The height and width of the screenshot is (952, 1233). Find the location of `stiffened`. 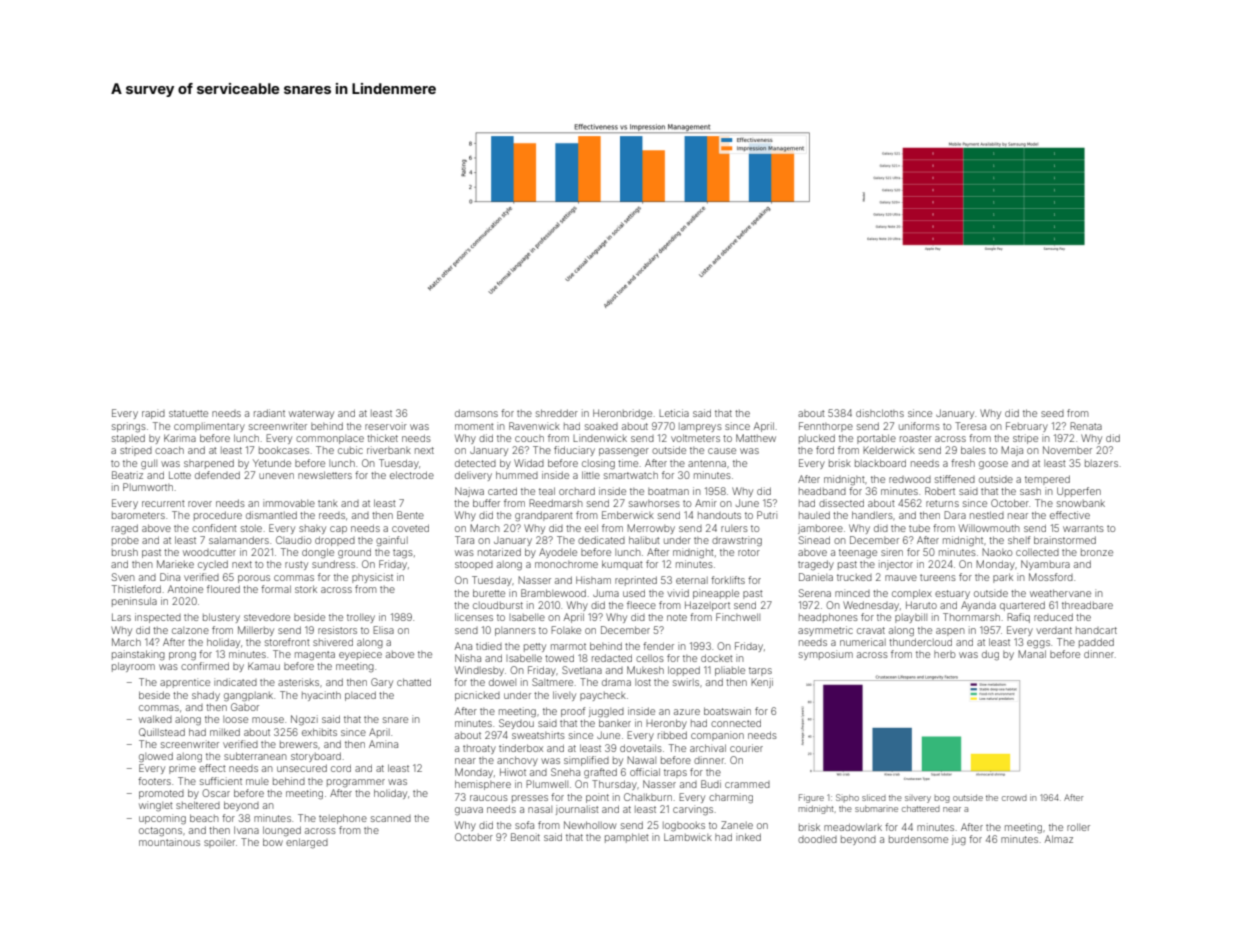

stiffened is located at coordinates (955, 479).
